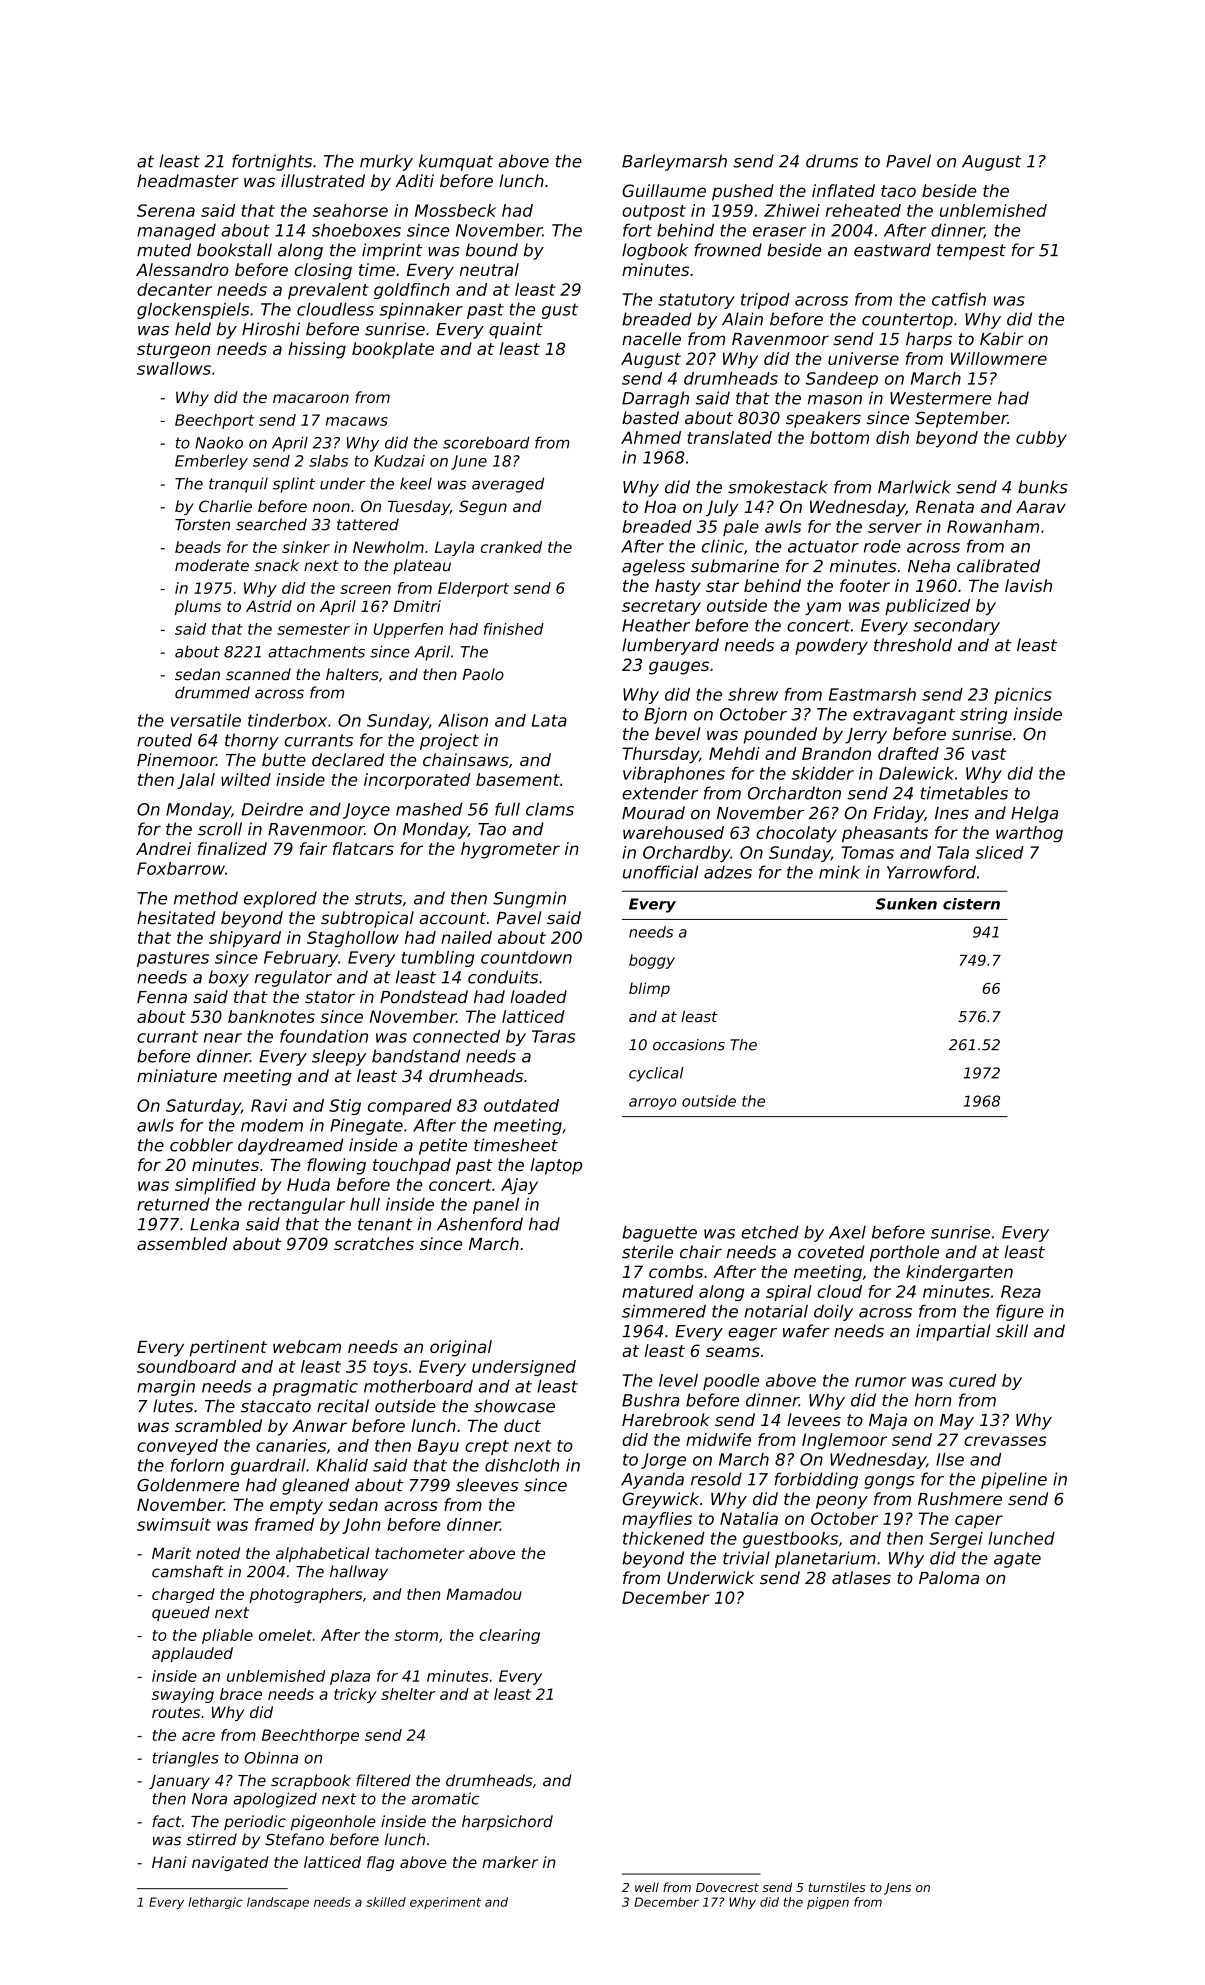 This screenshot has height=1985, width=1205. Describe the element at coordinates (461, 1348) in the screenshot. I see `original` at that location.
